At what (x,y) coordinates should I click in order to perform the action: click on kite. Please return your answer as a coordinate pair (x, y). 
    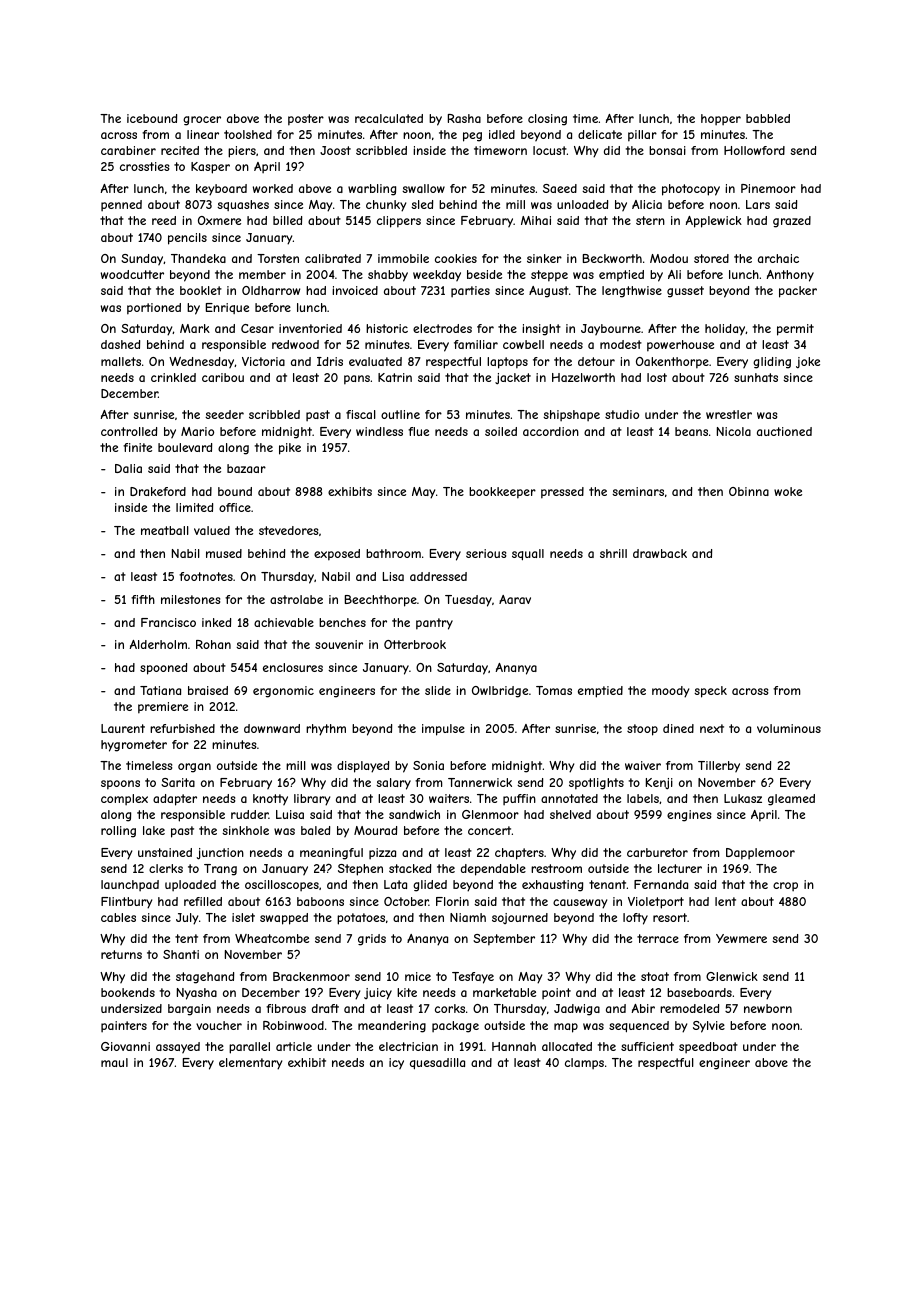
    Looking at the image, I should click on (407, 992).
